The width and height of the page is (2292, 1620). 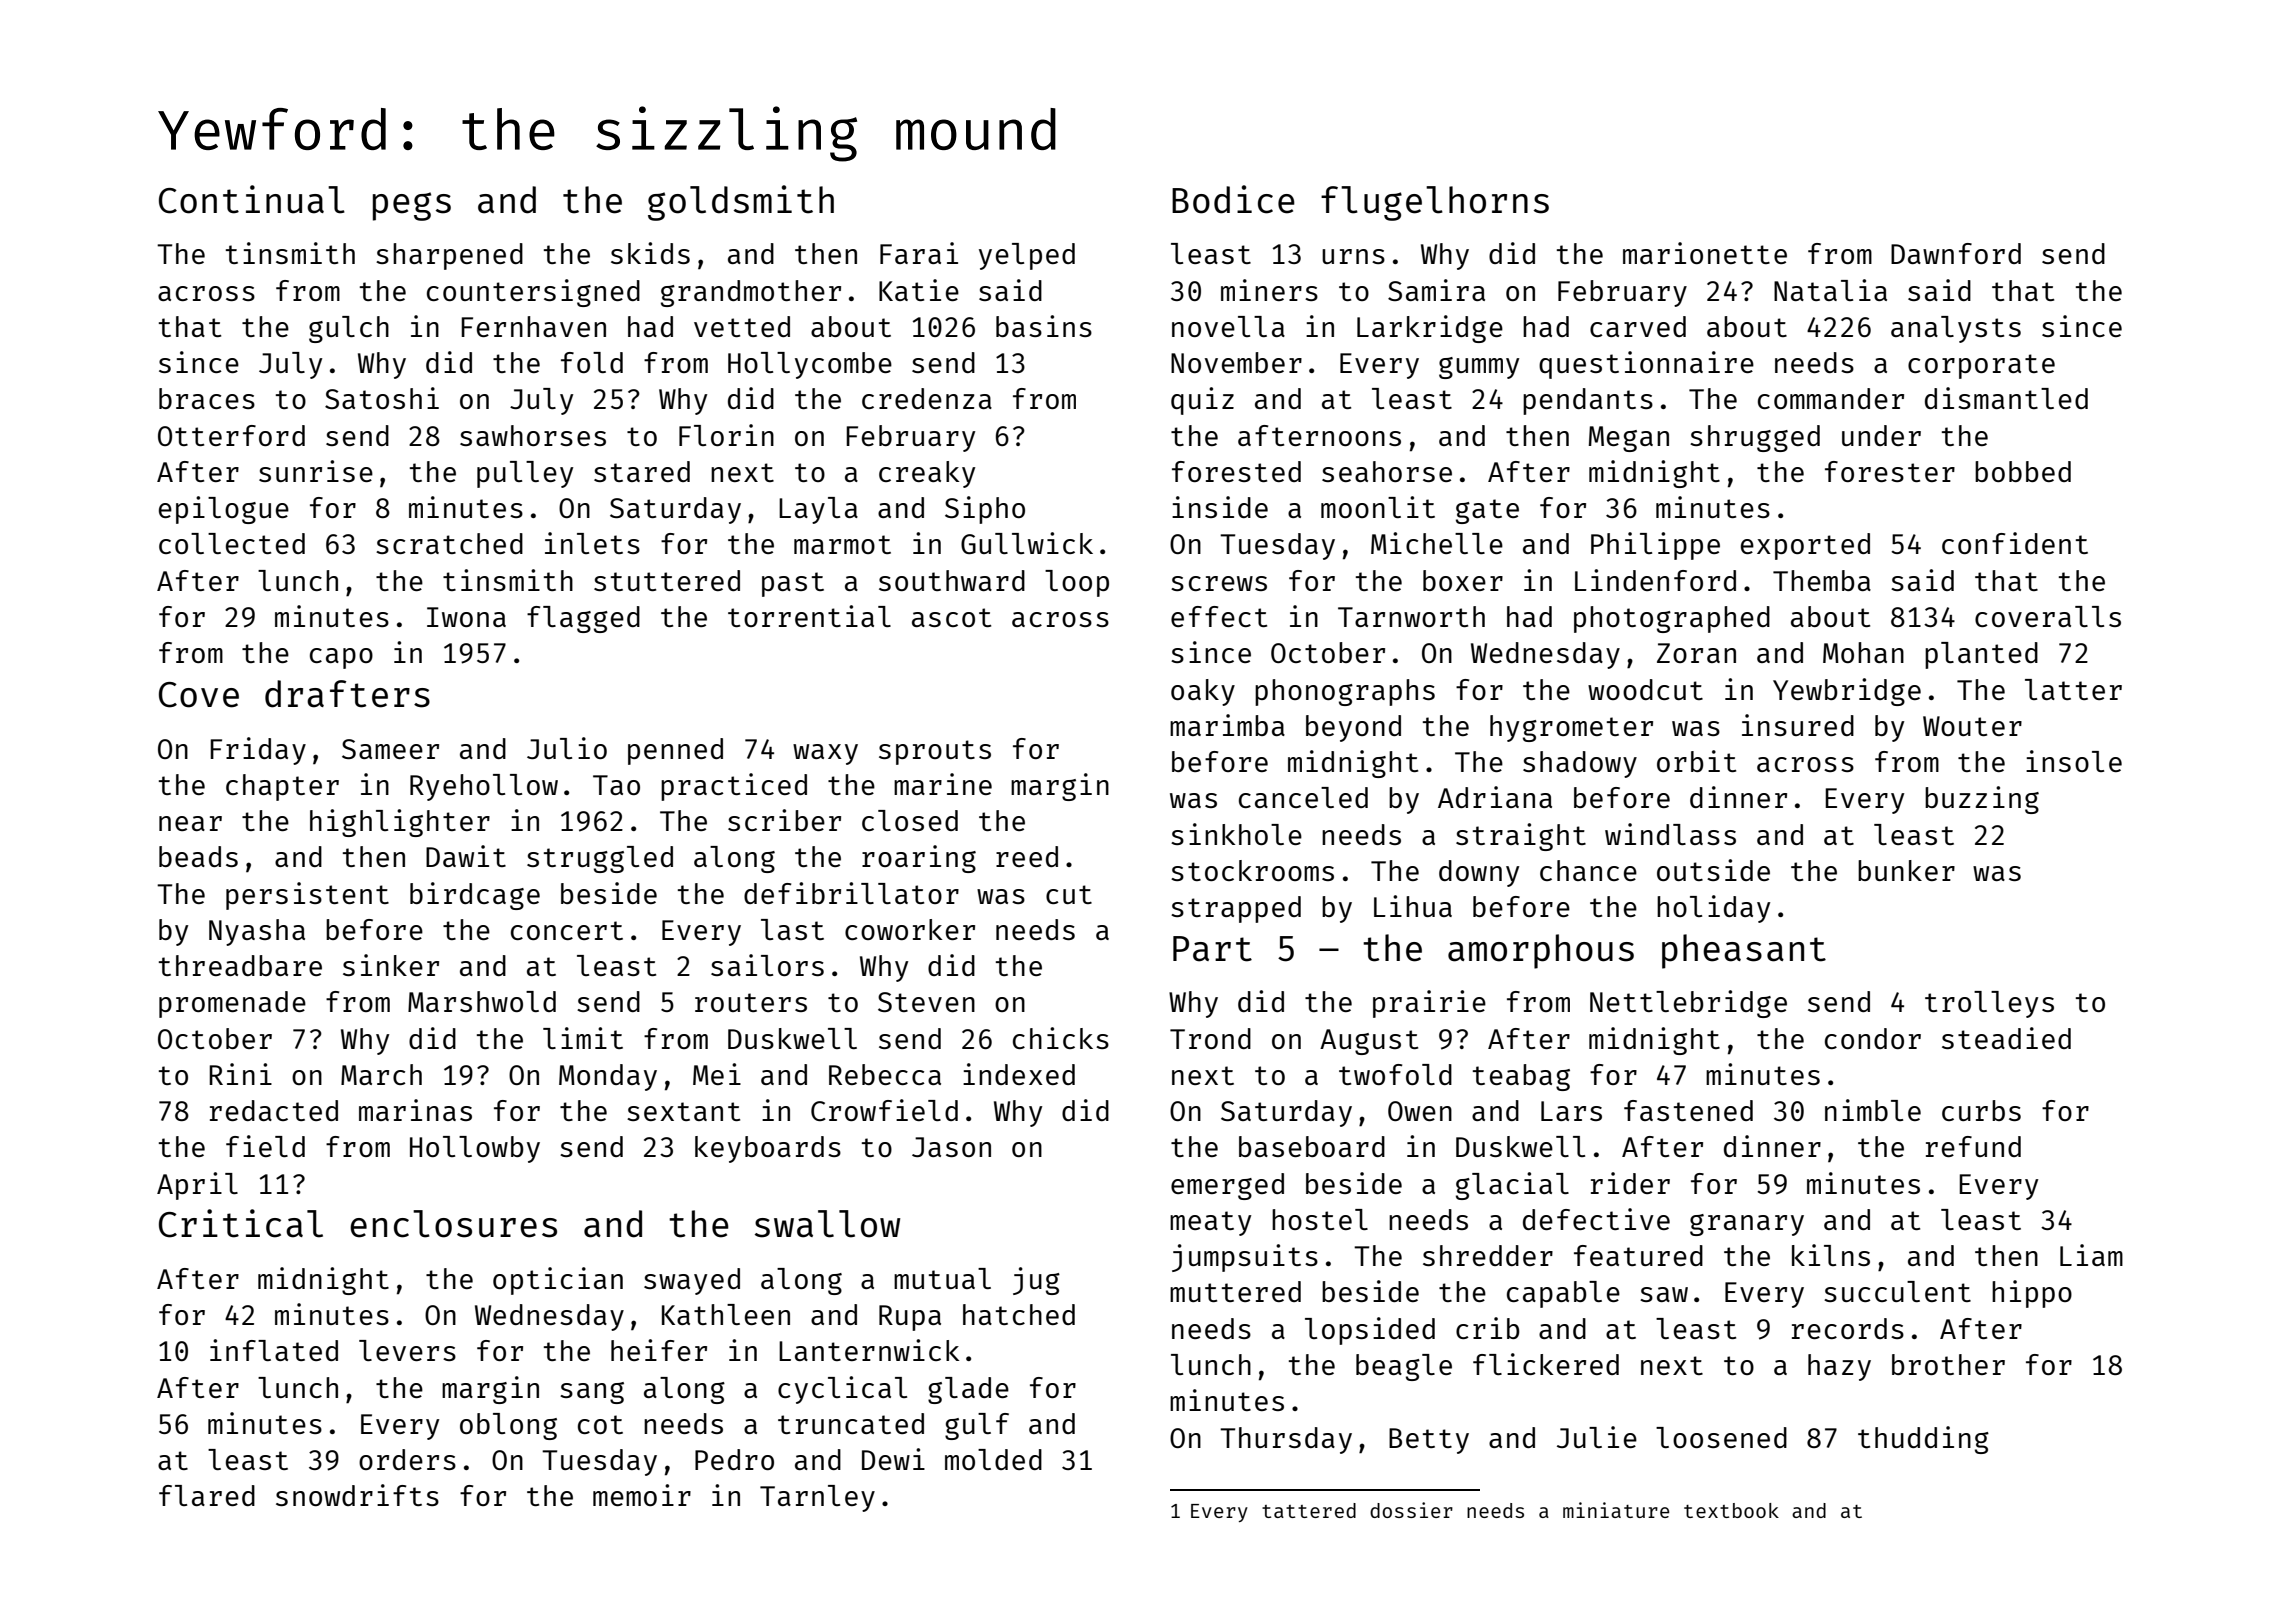 What do you see at coordinates (207, 1495) in the page?
I see `flared` at bounding box center [207, 1495].
